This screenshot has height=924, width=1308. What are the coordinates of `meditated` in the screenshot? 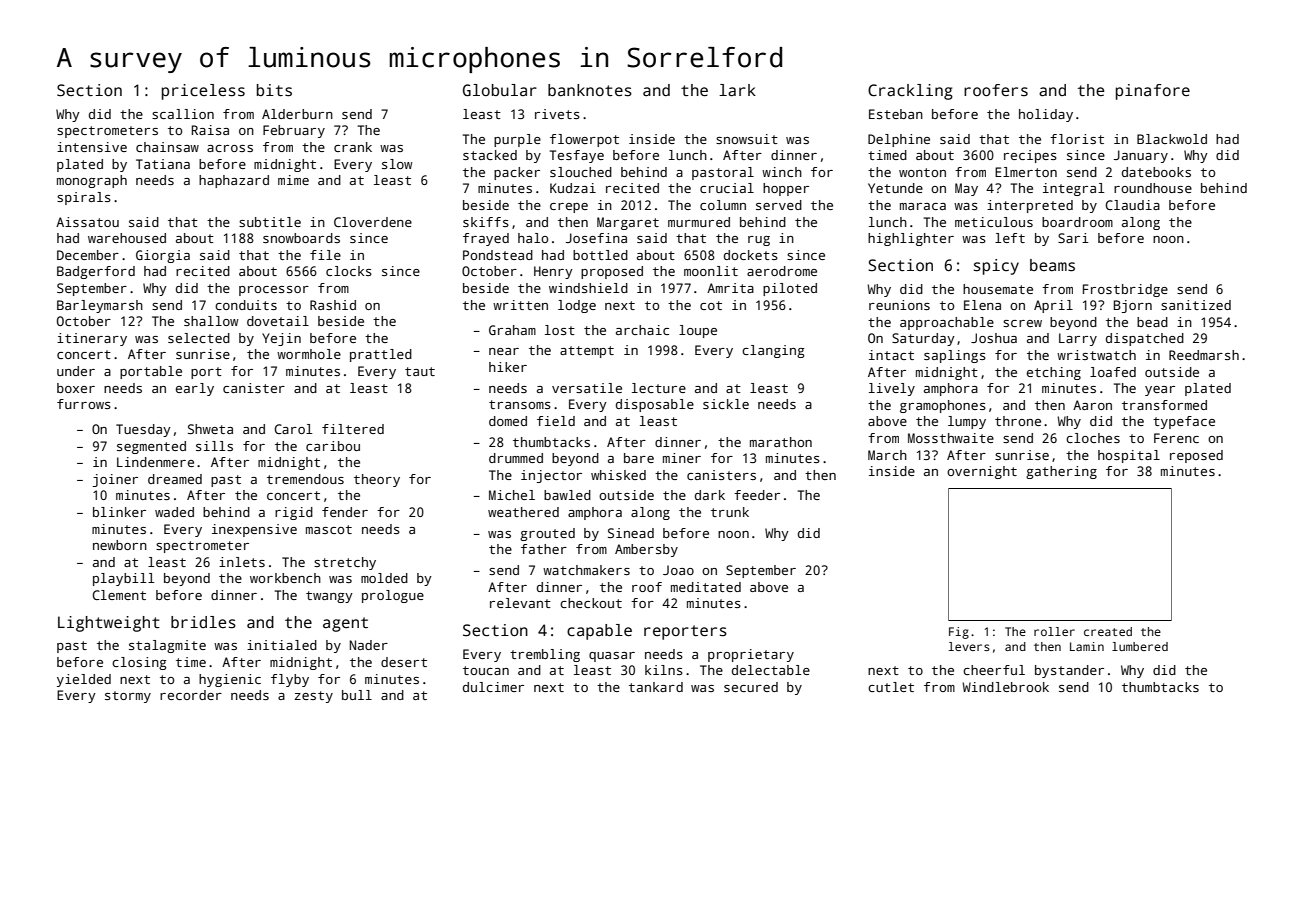 It's located at (706, 587).
